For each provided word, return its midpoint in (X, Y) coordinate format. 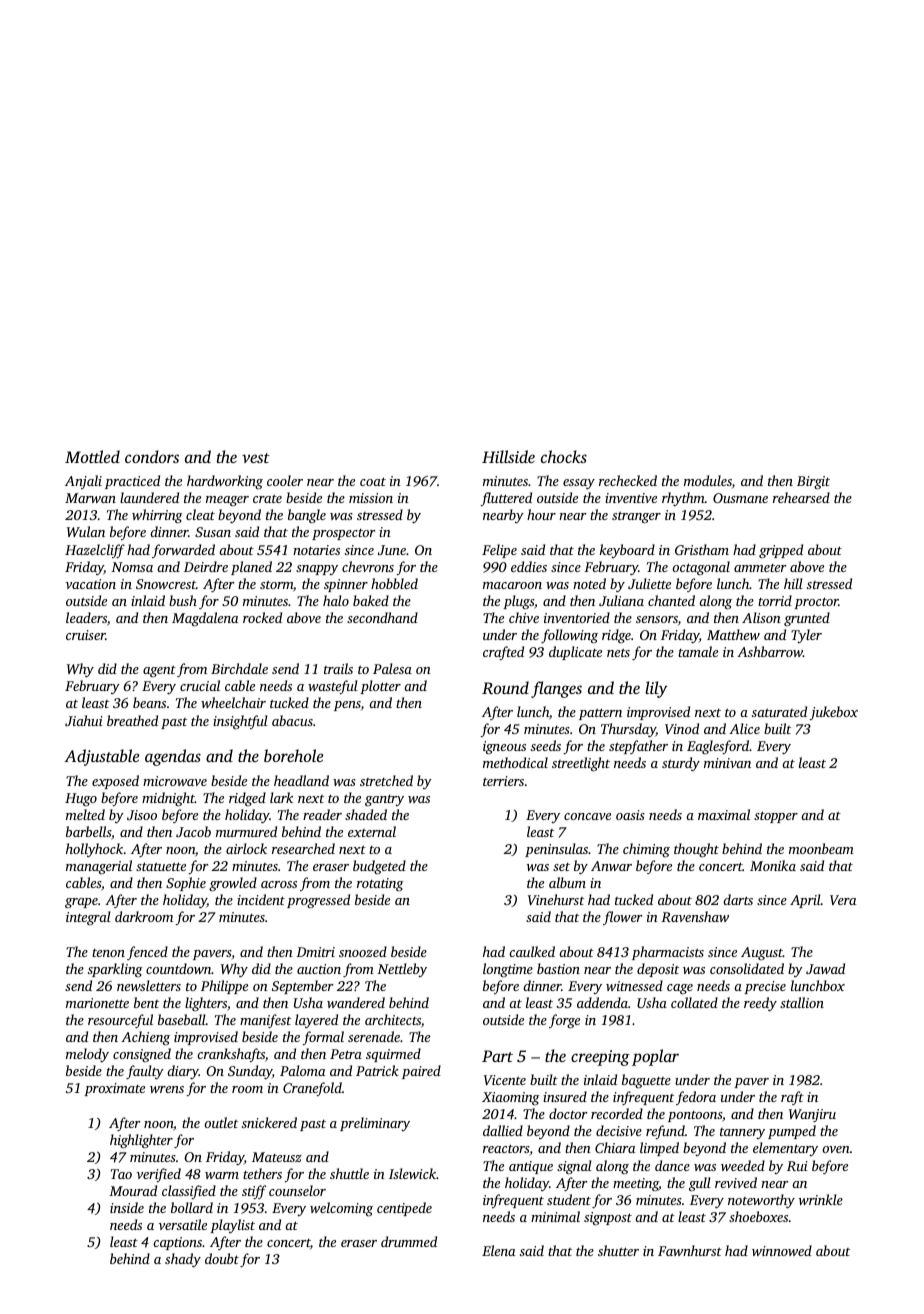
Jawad (825, 968)
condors (152, 456)
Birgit (813, 482)
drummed (409, 1241)
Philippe (224, 987)
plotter (380, 687)
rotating (380, 885)
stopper (776, 817)
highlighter (141, 1141)
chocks (564, 456)
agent (159, 671)
